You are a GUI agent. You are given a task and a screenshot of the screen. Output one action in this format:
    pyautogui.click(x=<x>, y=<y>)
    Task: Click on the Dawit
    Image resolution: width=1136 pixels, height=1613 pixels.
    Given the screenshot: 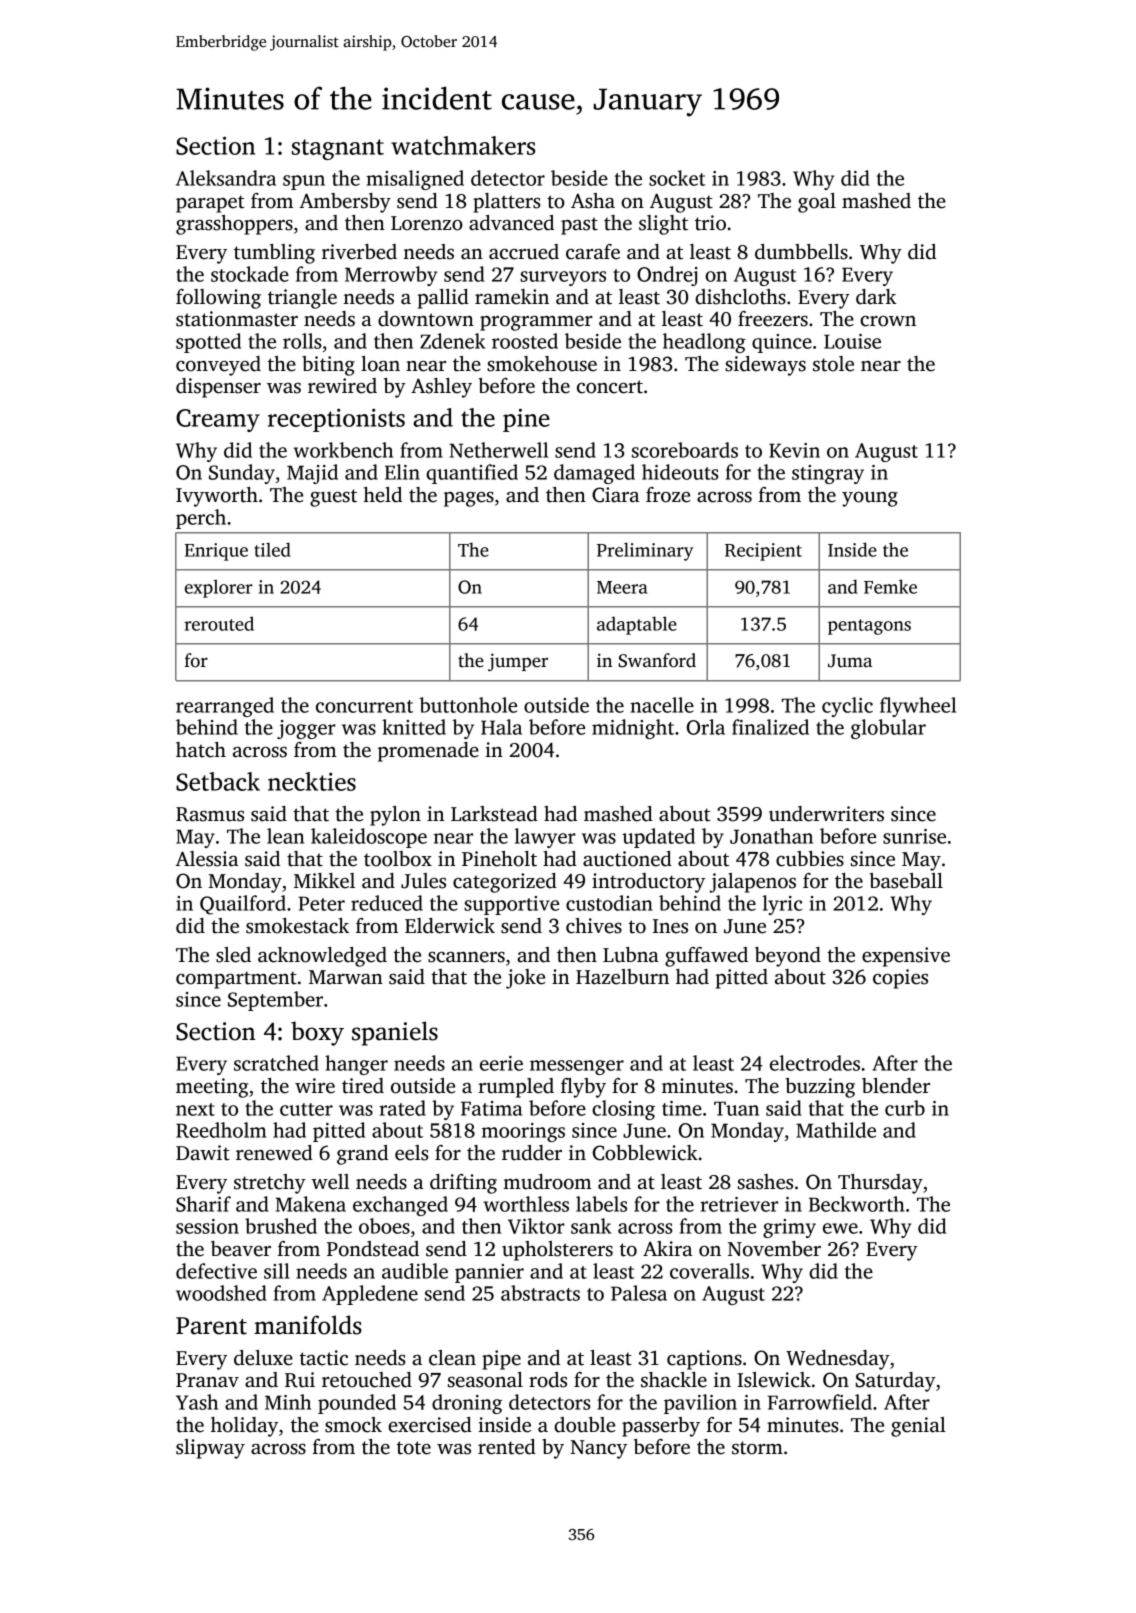 What is the action you would take?
    pyautogui.click(x=203, y=1153)
